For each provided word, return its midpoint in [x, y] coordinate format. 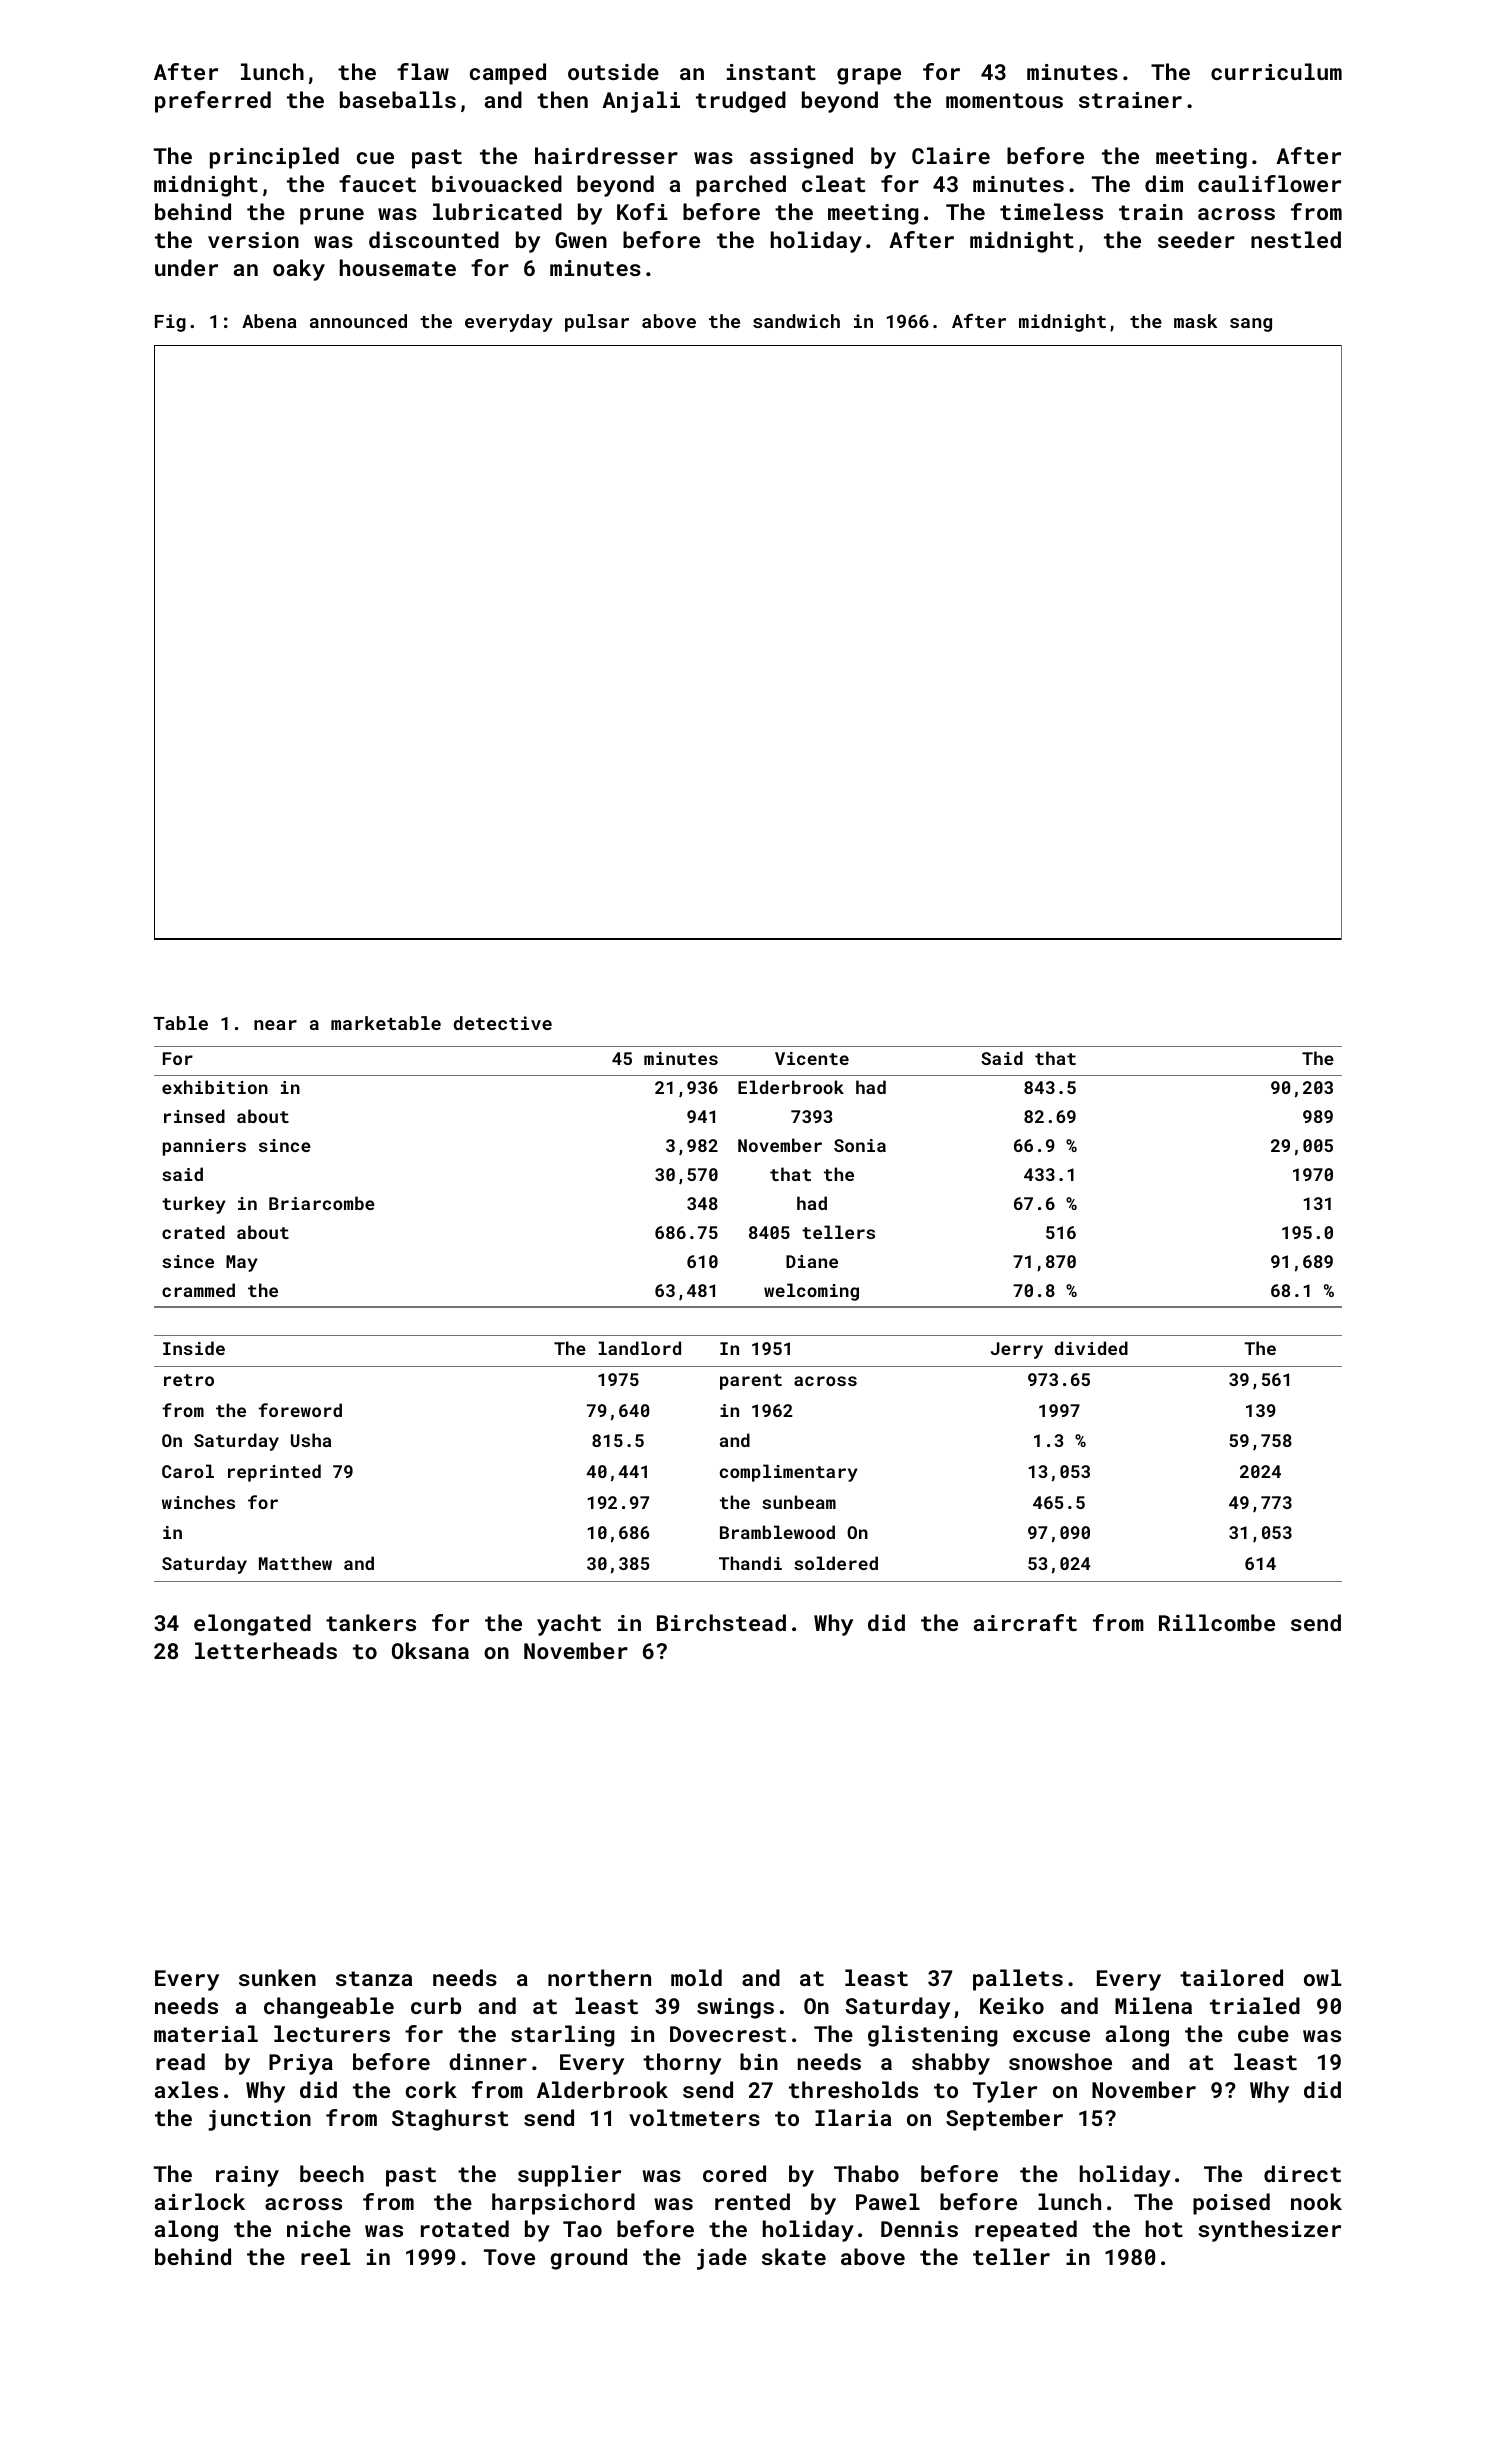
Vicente [812, 1058]
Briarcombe [322, 1203]
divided [1091, 1348]
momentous [1004, 100]
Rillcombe [1217, 1622]
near [275, 1025]
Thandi [750, 1563]
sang [1251, 325]
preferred [213, 102]
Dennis [919, 2229]
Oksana [430, 1650]
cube [1263, 2033]
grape [869, 76]
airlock [200, 2201]
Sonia [860, 1145]
